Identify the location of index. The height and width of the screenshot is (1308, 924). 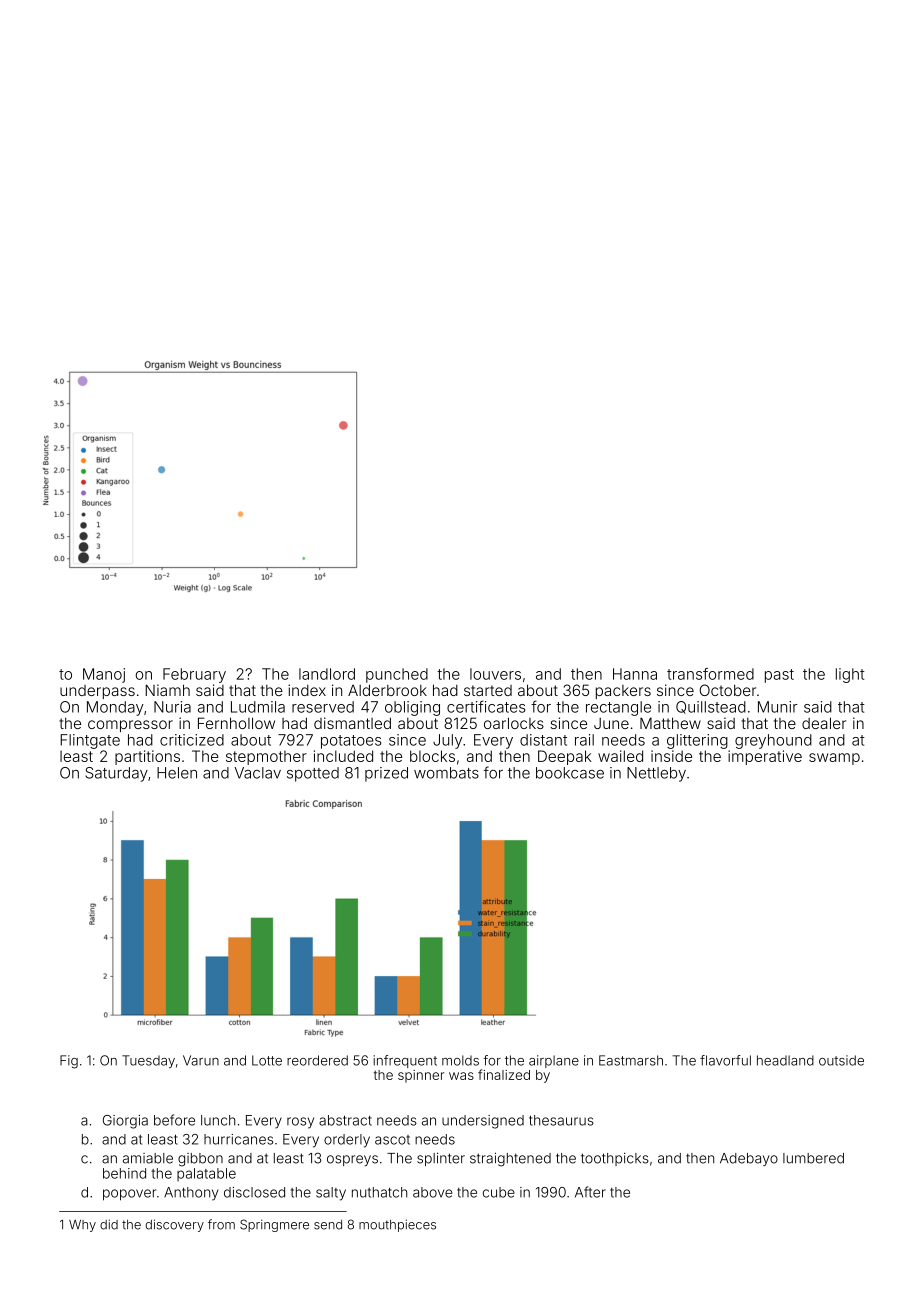
(307, 690).
